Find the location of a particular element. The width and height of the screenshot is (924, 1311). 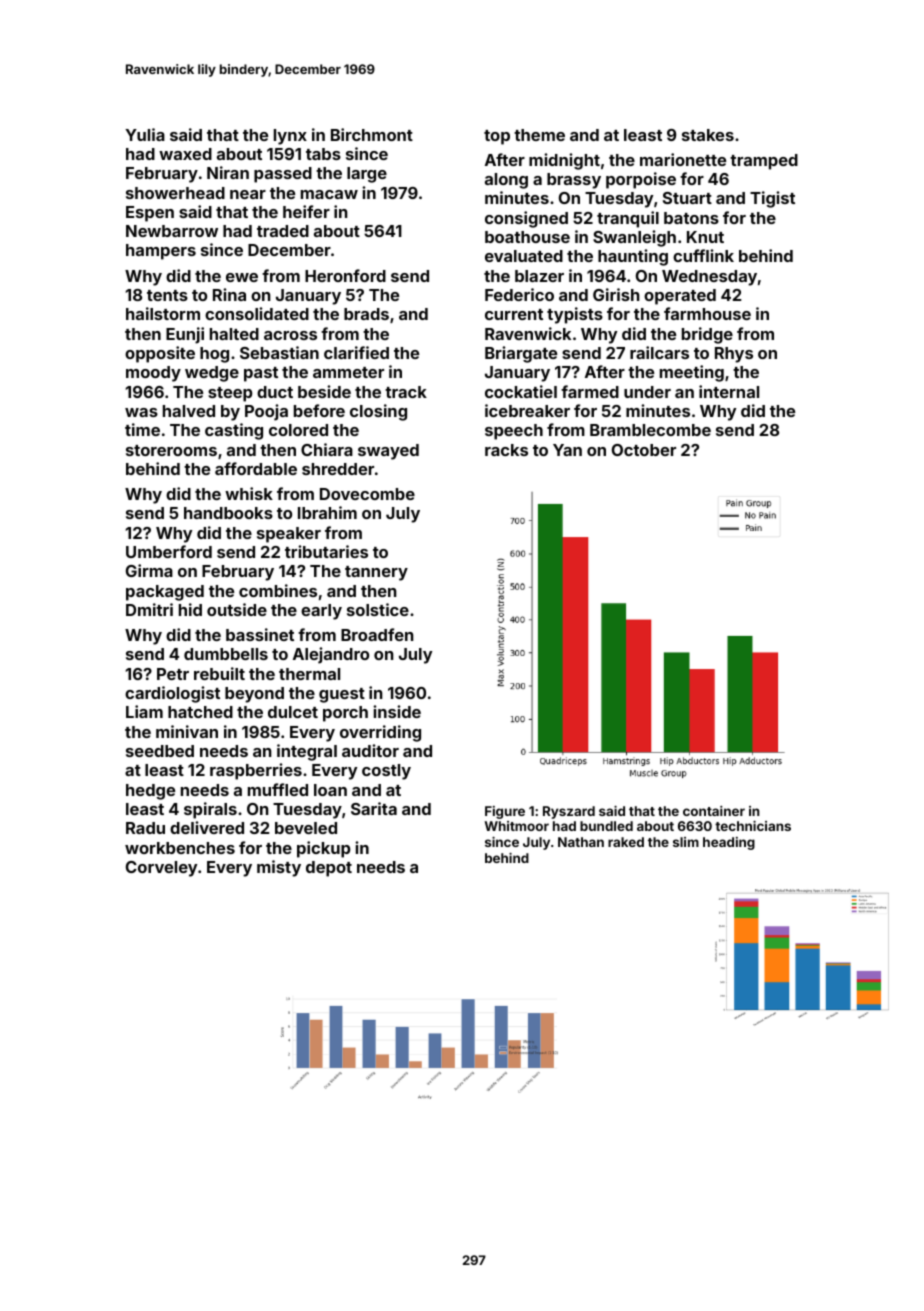

brads is located at coordinates (366, 314).
